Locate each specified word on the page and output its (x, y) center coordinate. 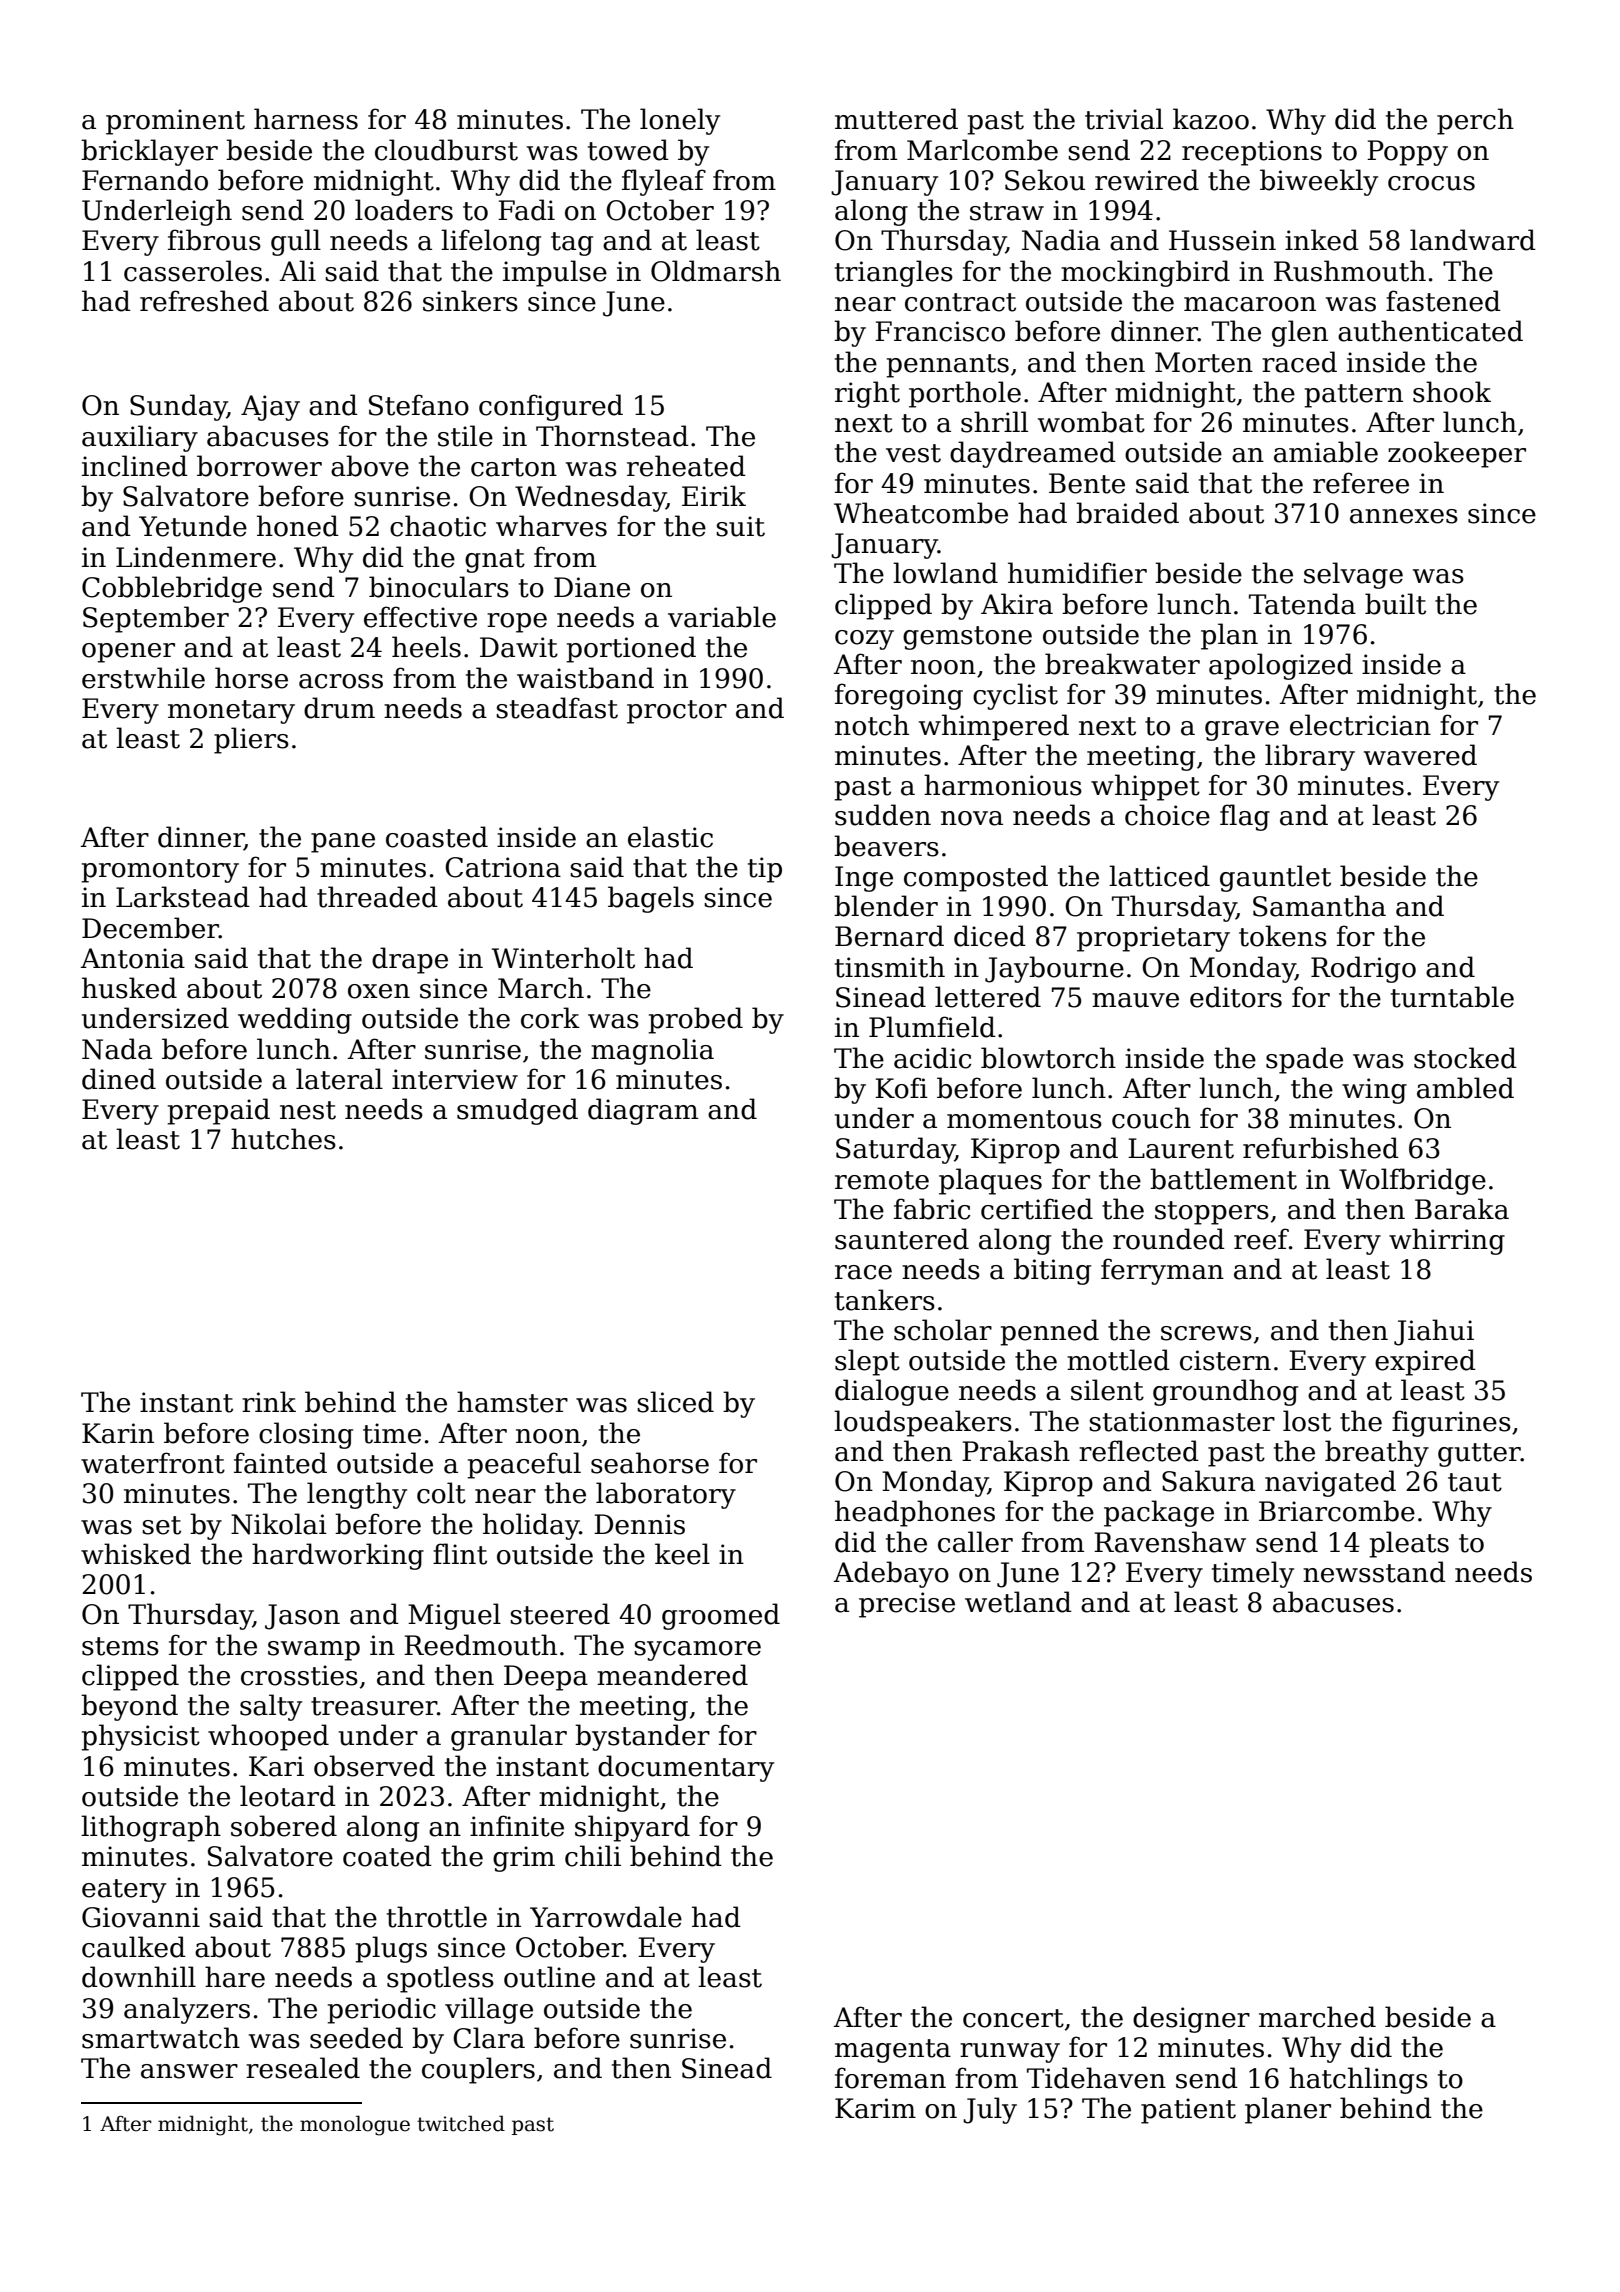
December (150, 928)
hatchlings (1358, 2080)
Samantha (1319, 906)
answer (189, 2071)
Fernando (145, 180)
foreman (890, 2078)
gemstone (967, 638)
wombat (1091, 422)
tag (572, 244)
